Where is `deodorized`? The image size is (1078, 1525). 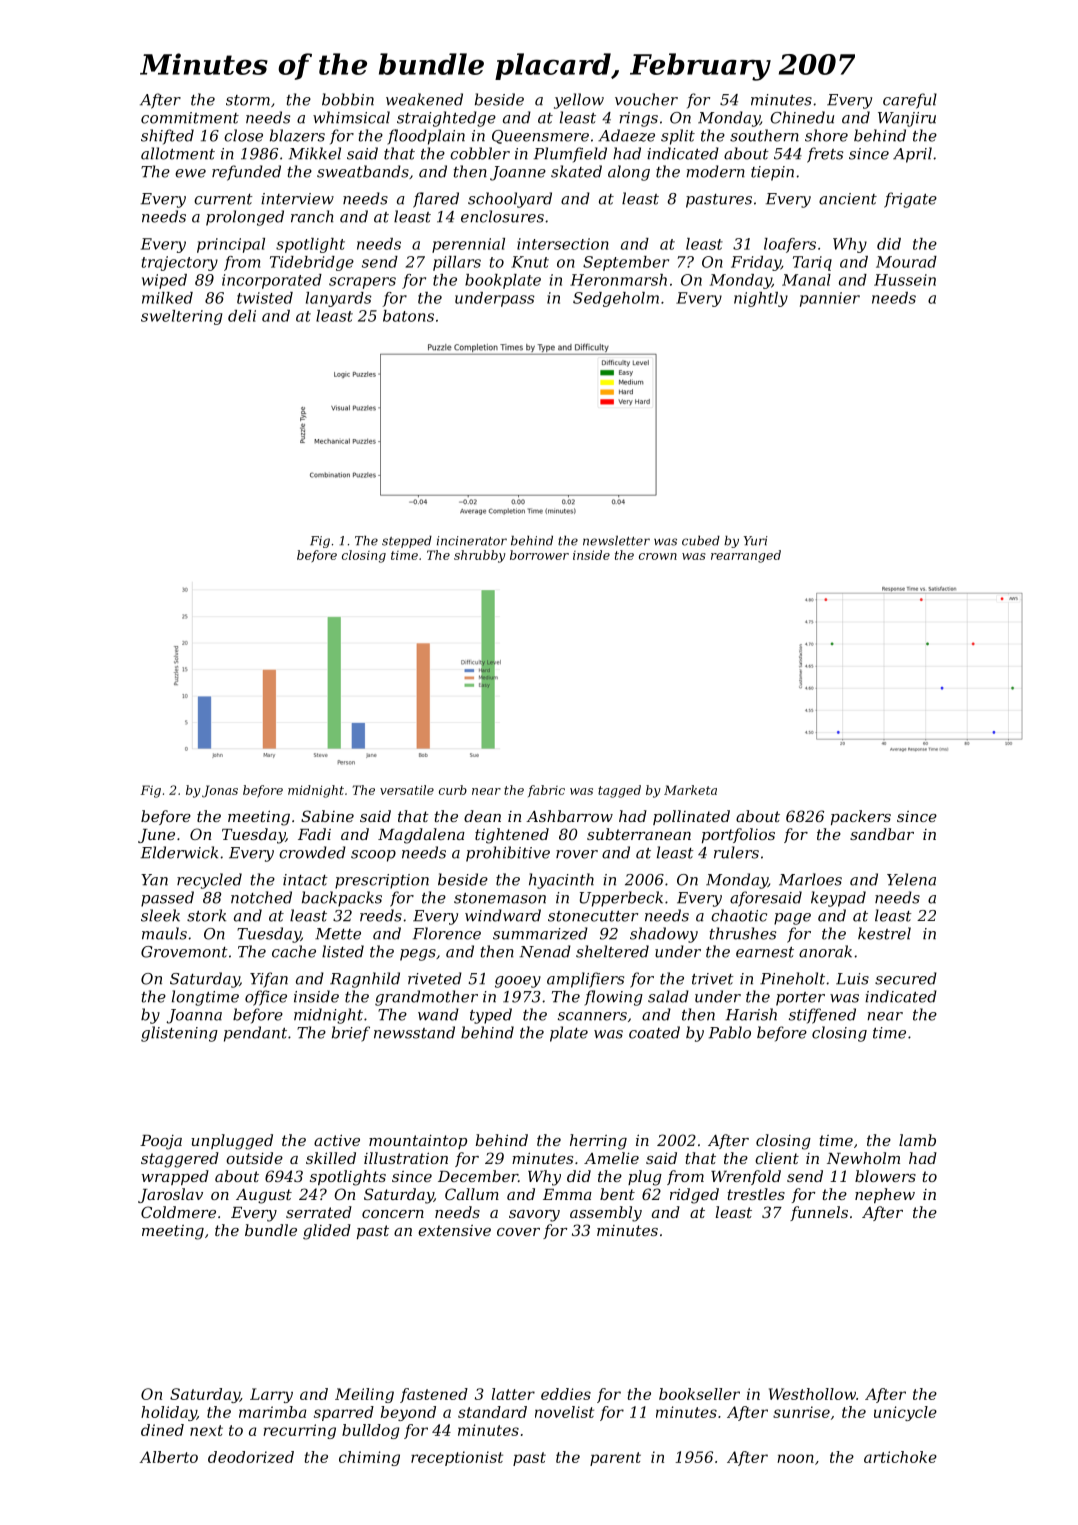
deodorized is located at coordinates (251, 1457).
